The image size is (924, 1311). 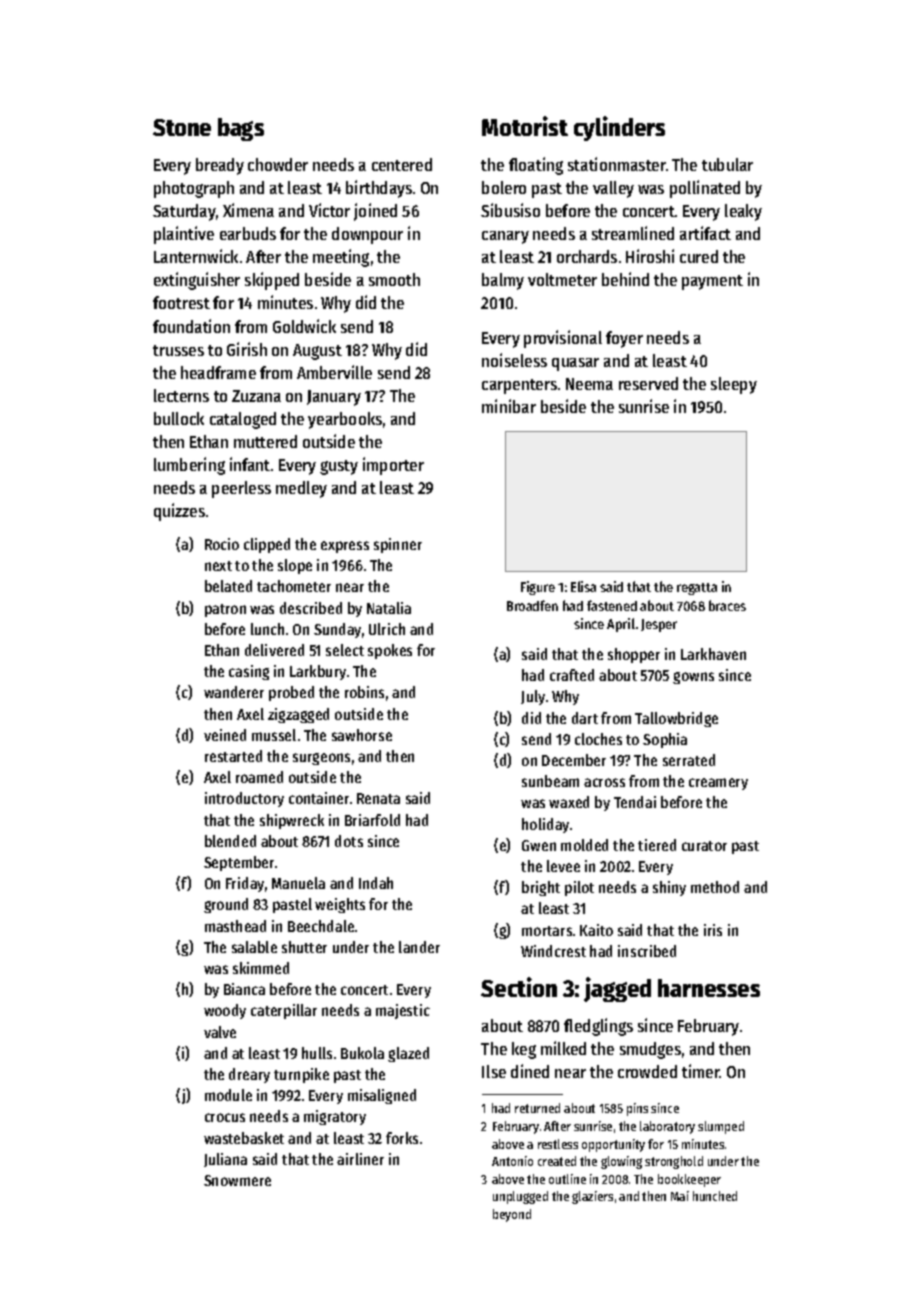 I want to click on harnesses, so click(x=709, y=988).
